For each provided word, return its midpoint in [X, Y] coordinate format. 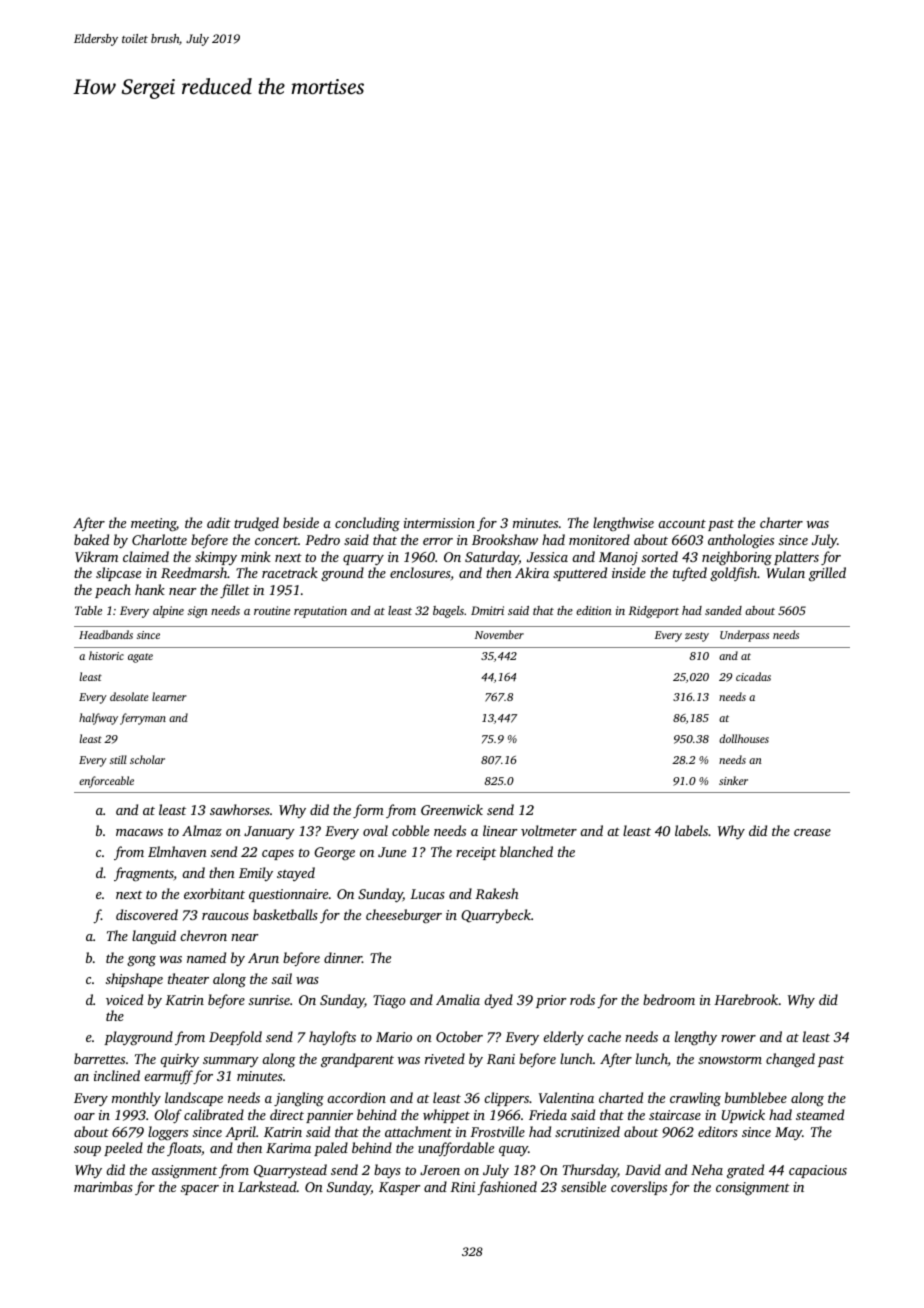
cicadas [753, 676]
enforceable [106, 782]
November [499, 634]
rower [738, 1038]
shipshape [134, 980]
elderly [563, 1038]
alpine [168, 612]
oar [84, 1116]
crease [812, 832]
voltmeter [549, 830]
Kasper [399, 1188]
